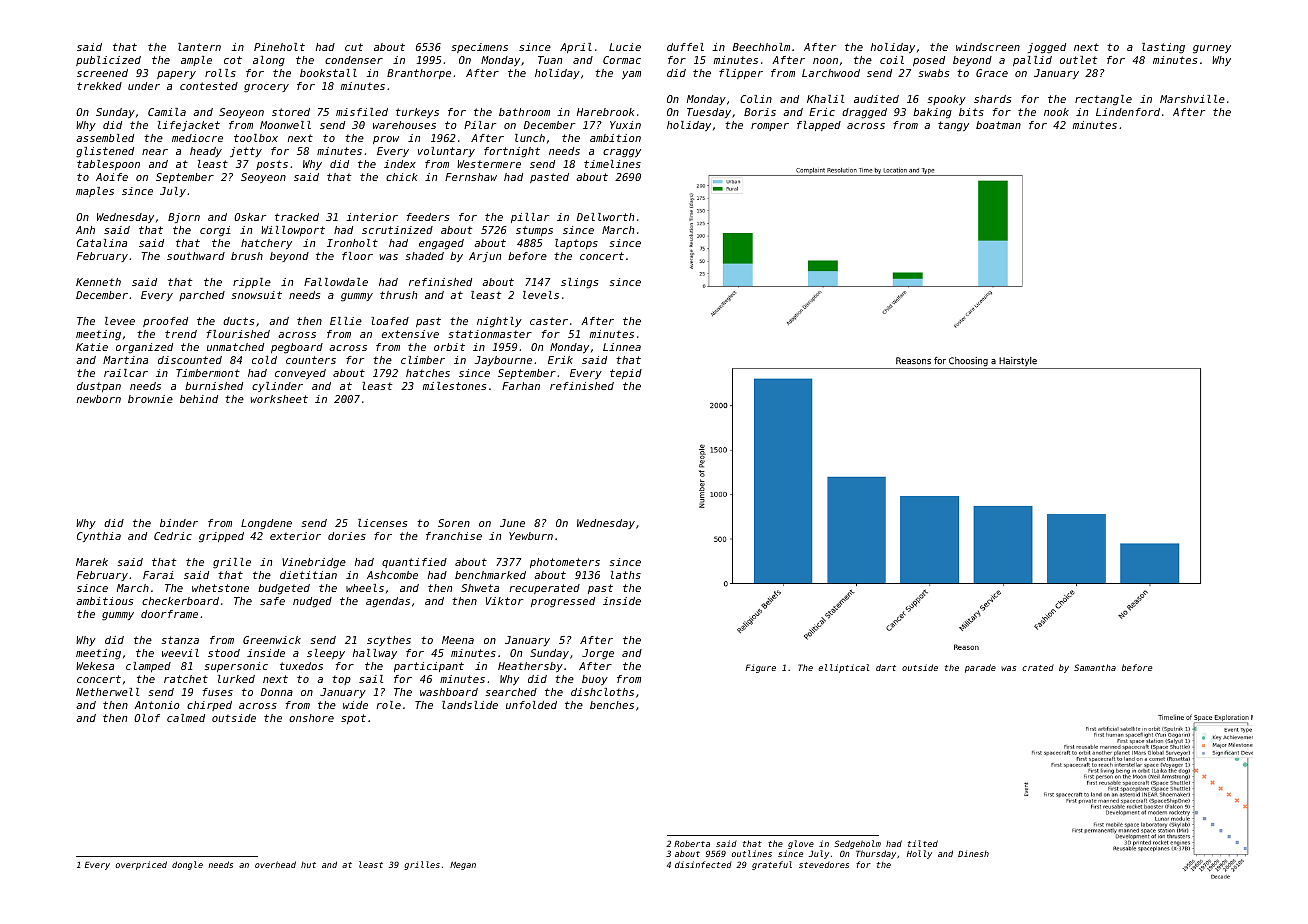 This screenshot has width=1308, height=924. Describe the element at coordinates (1095, 667) in the screenshot. I see `Samantha` at that location.
